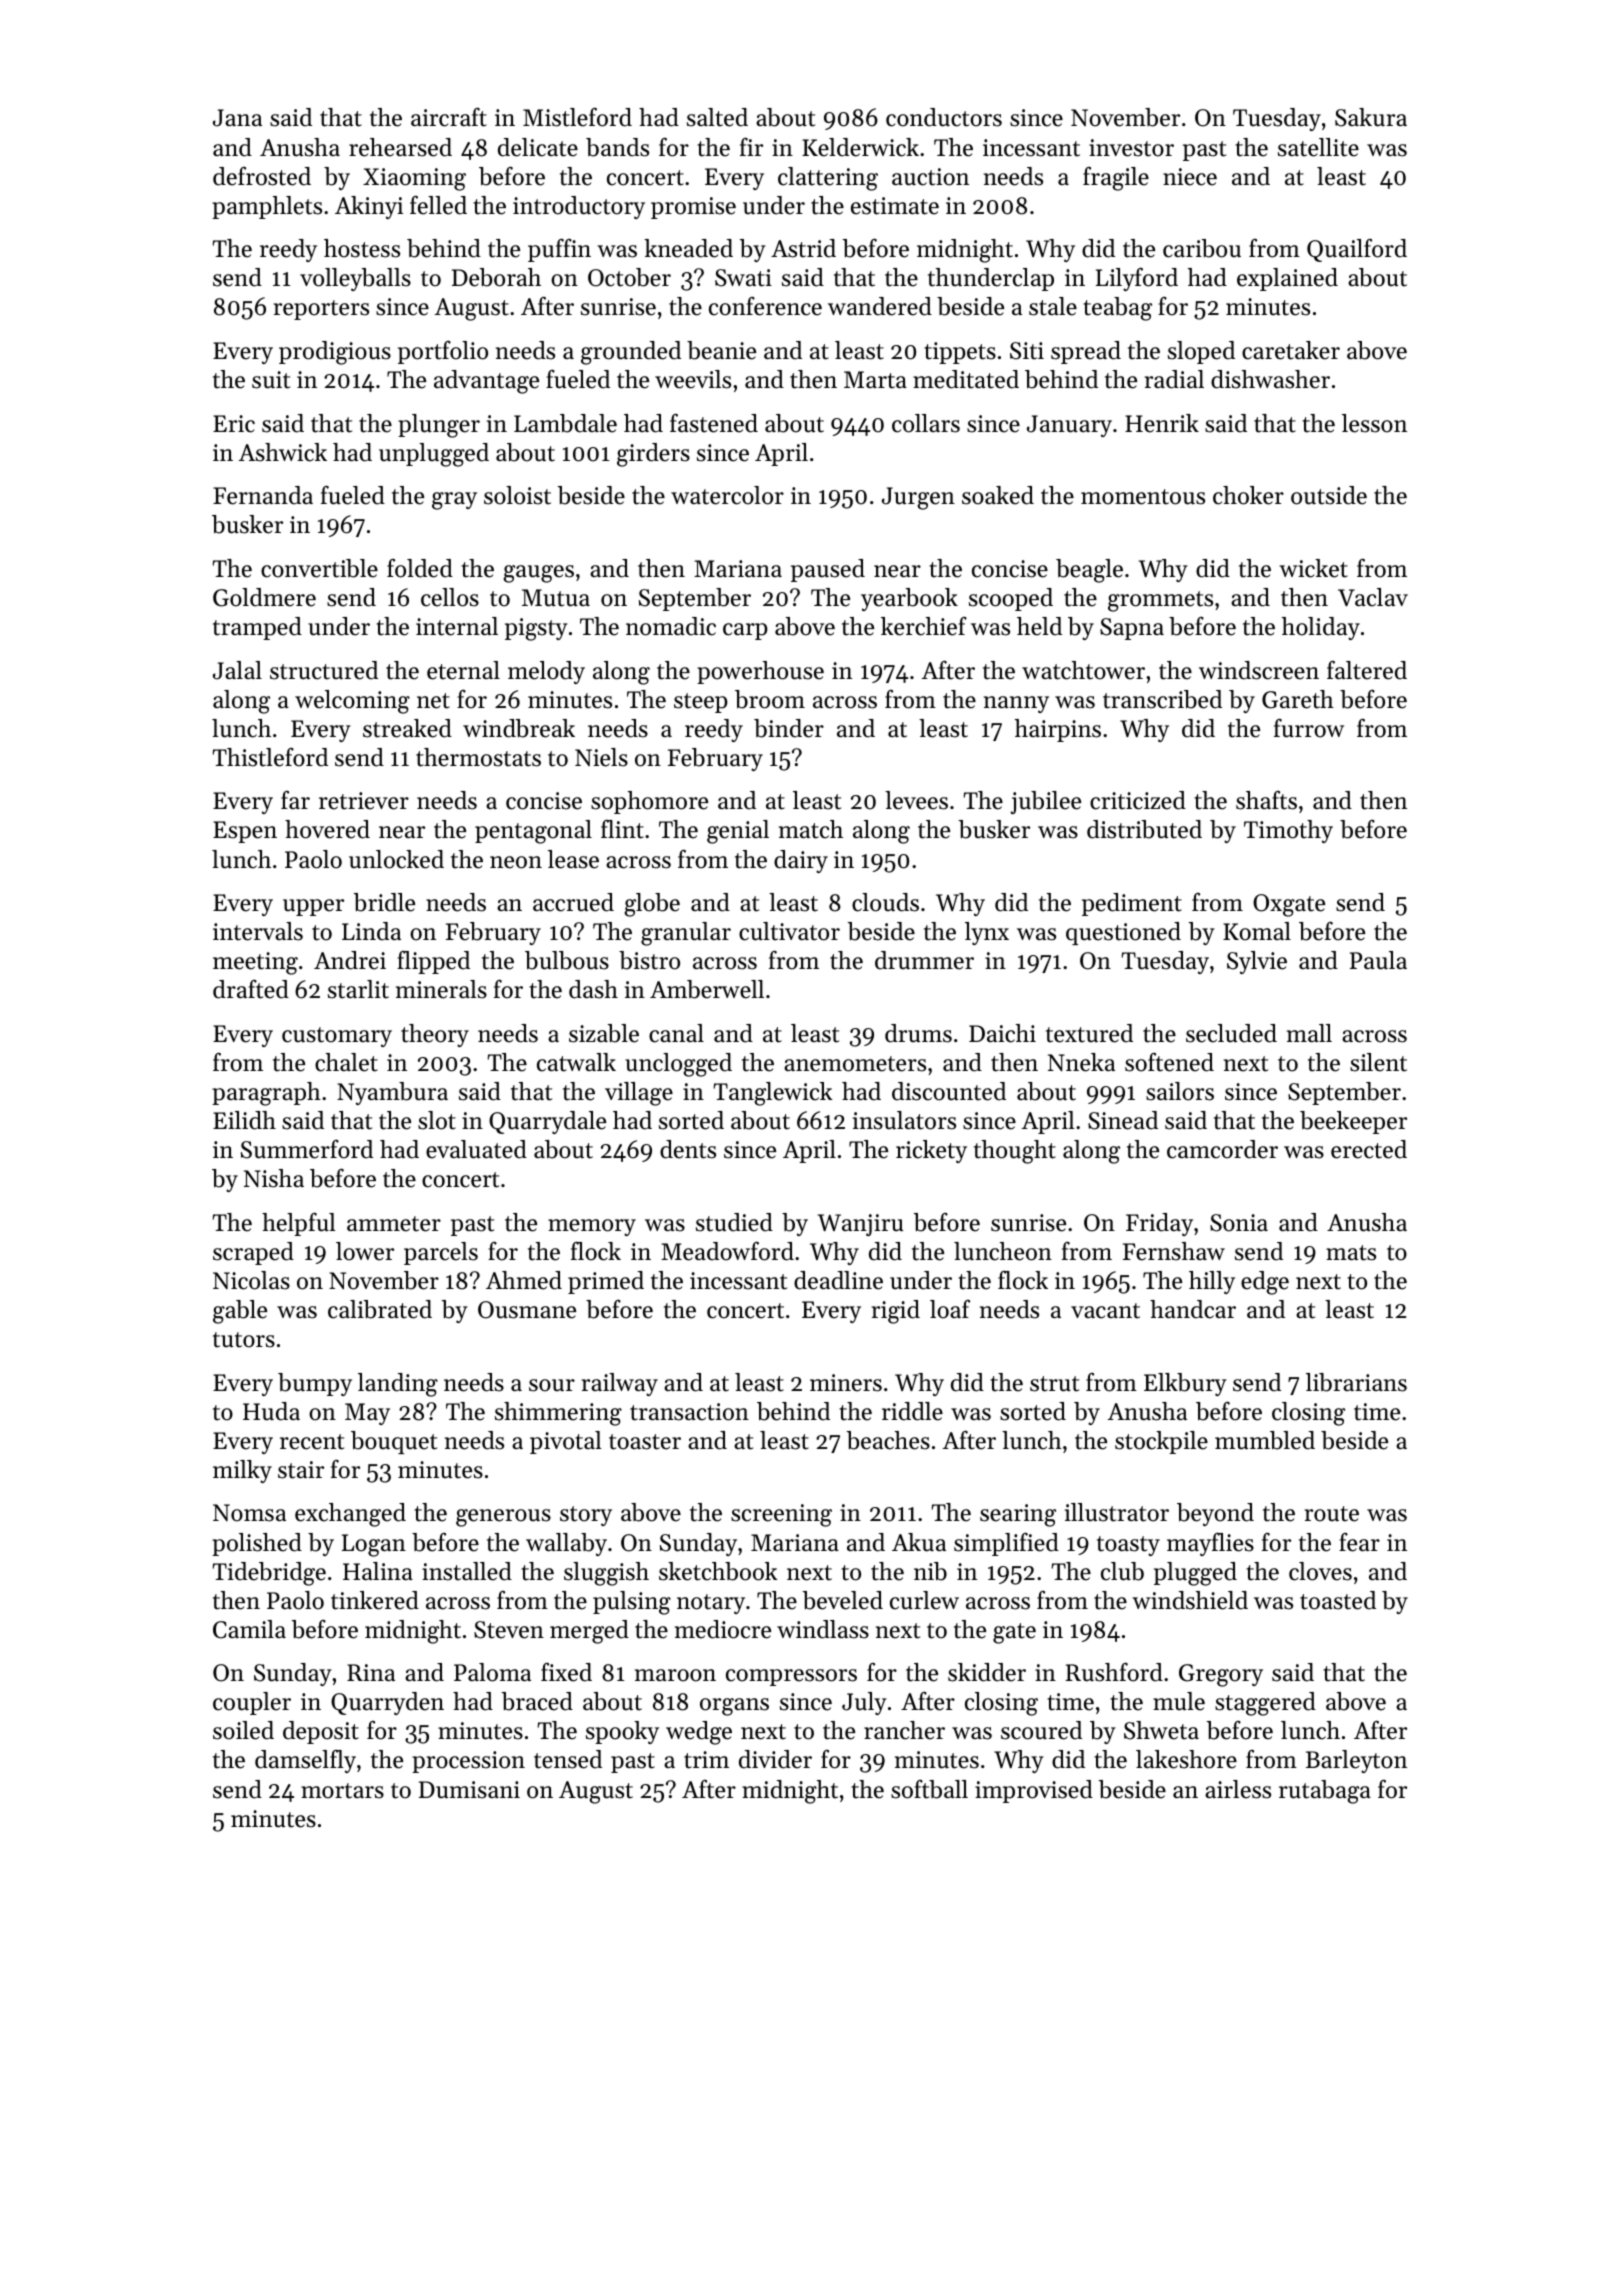 The image size is (1620, 2292). Describe the element at coordinates (916, 800) in the screenshot. I see `levees` at that location.
